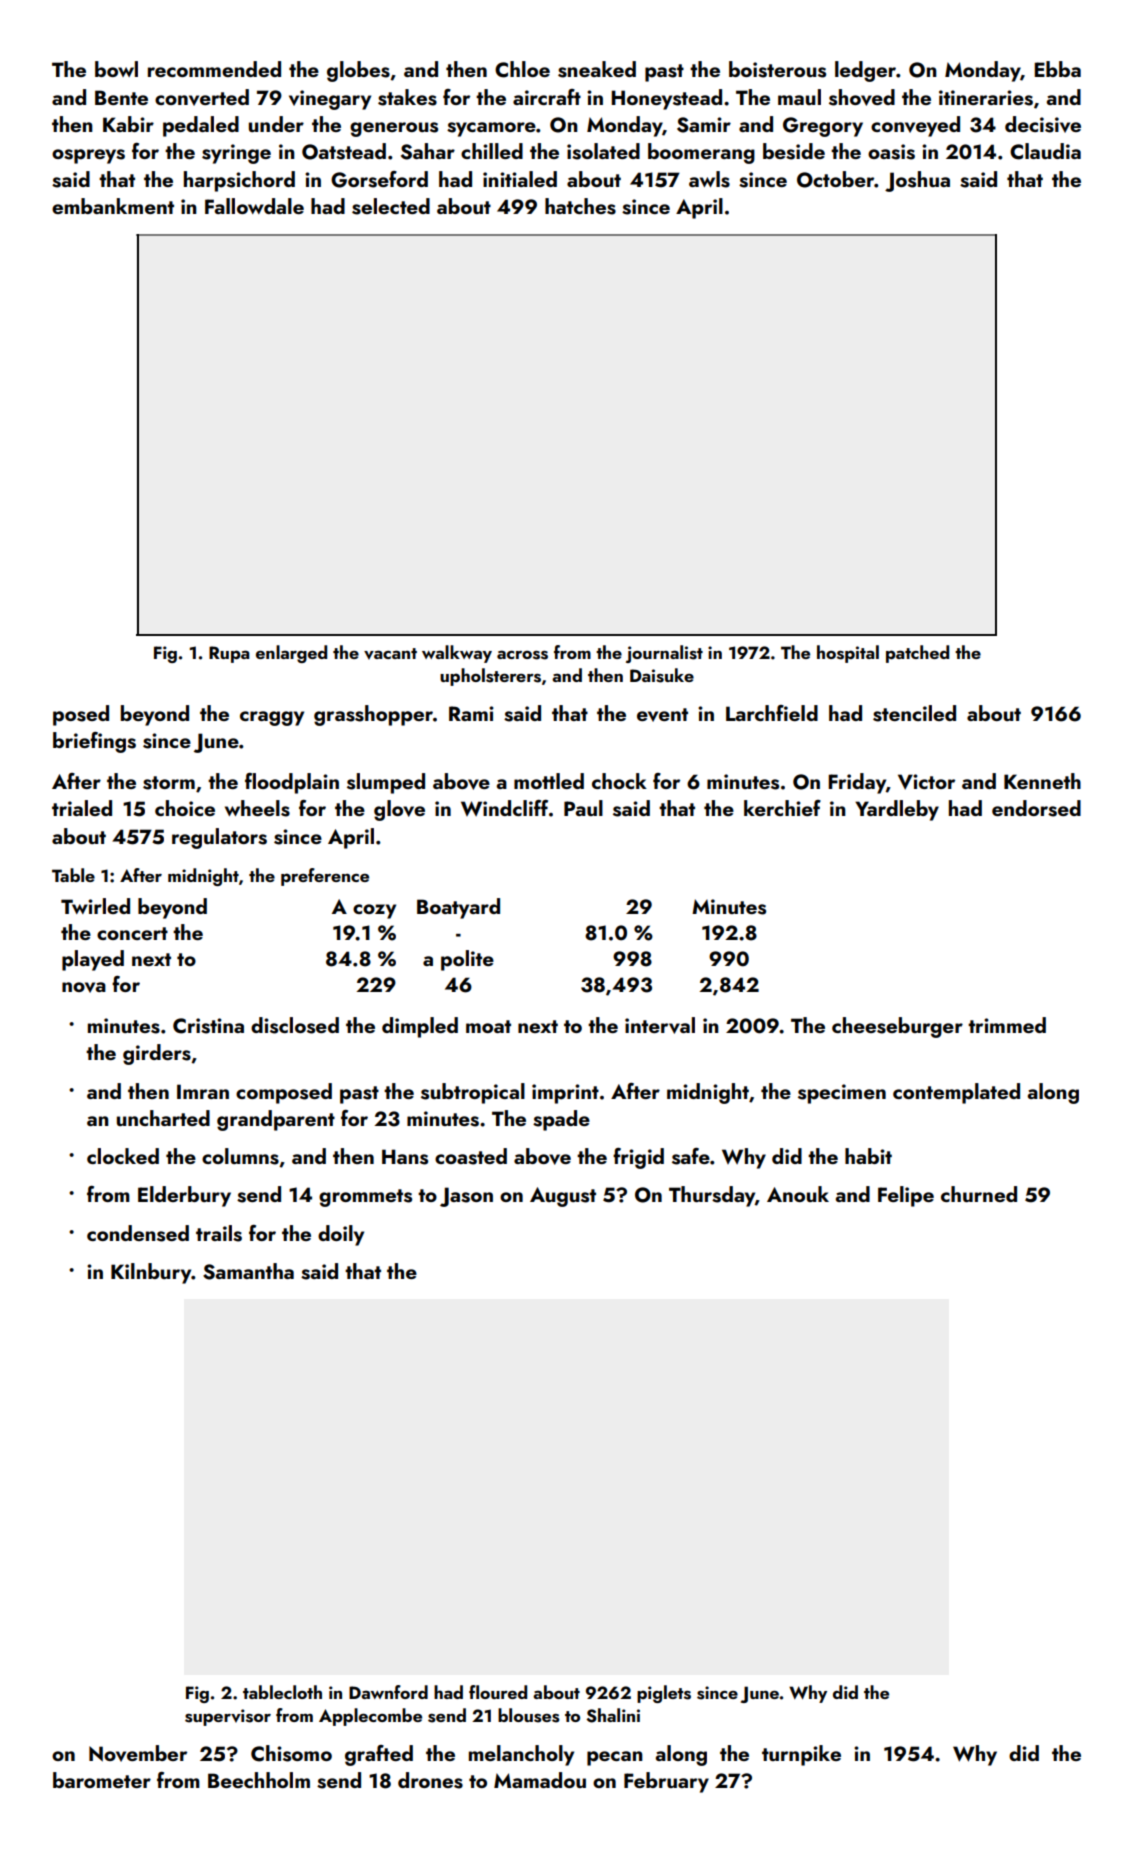 Image resolution: width=1134 pixels, height=1867 pixels. I want to click on bowl, so click(116, 69).
